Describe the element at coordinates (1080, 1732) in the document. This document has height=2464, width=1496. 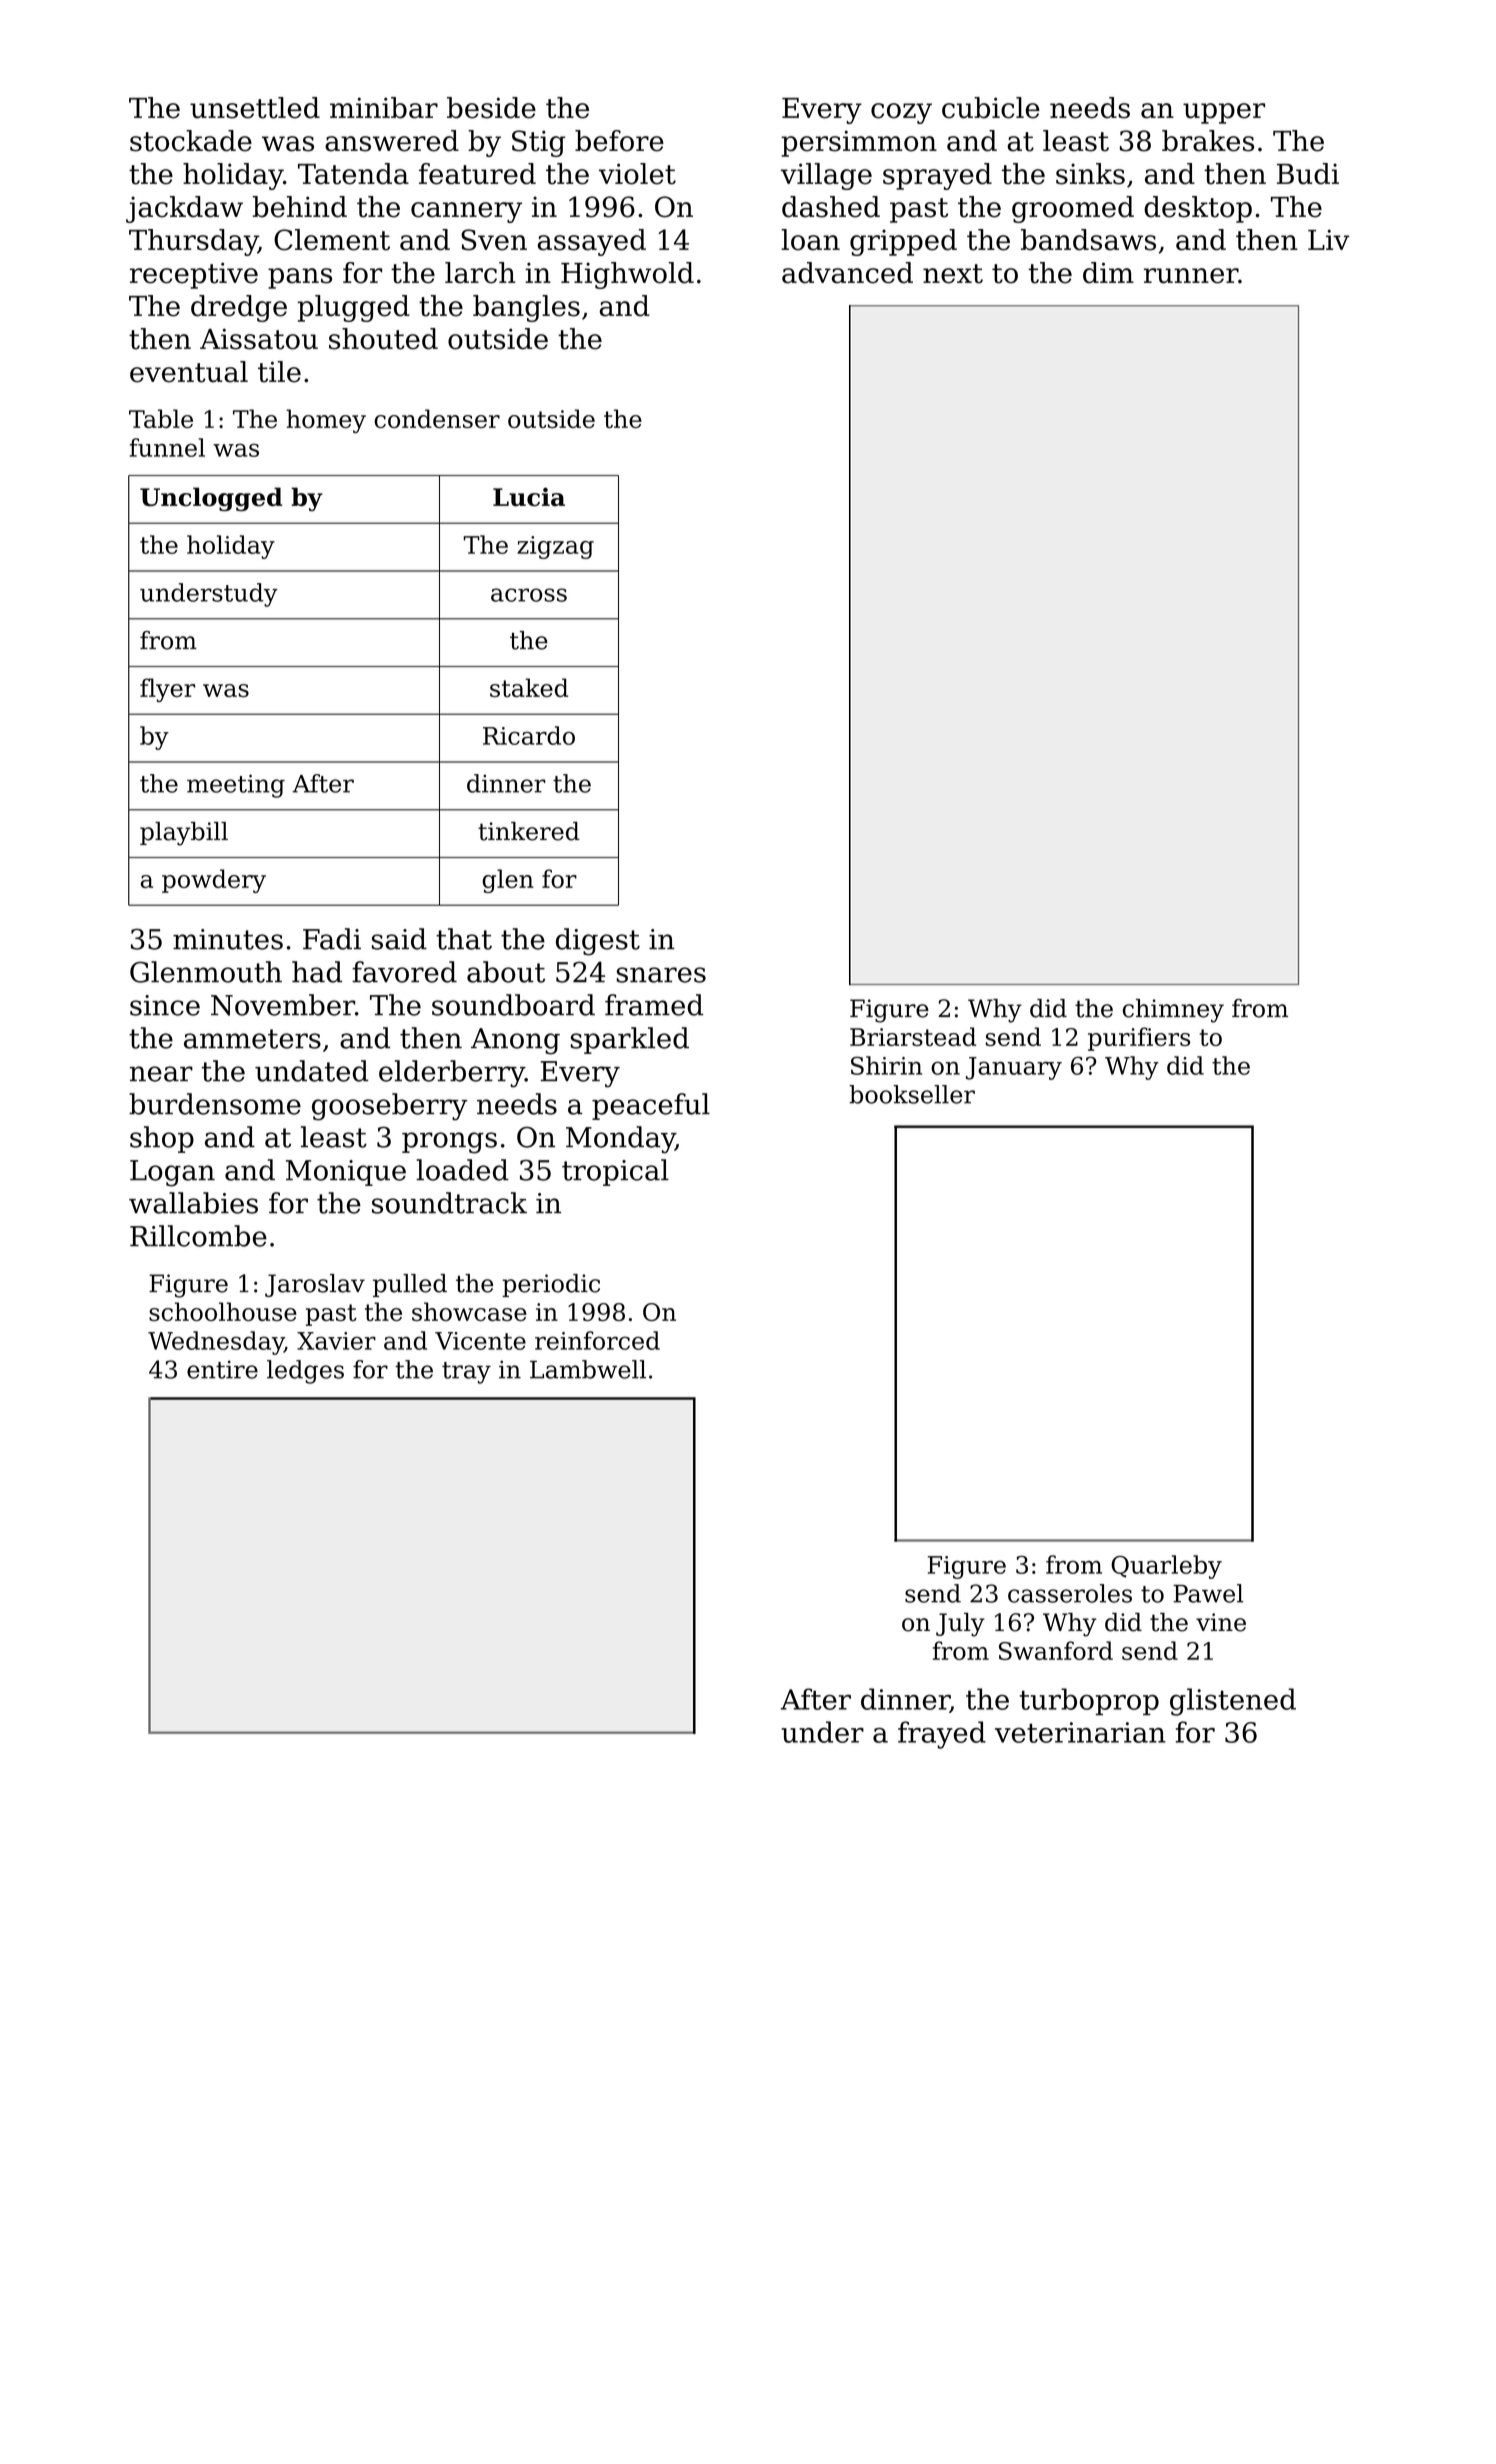
I see `veterinarian` at that location.
